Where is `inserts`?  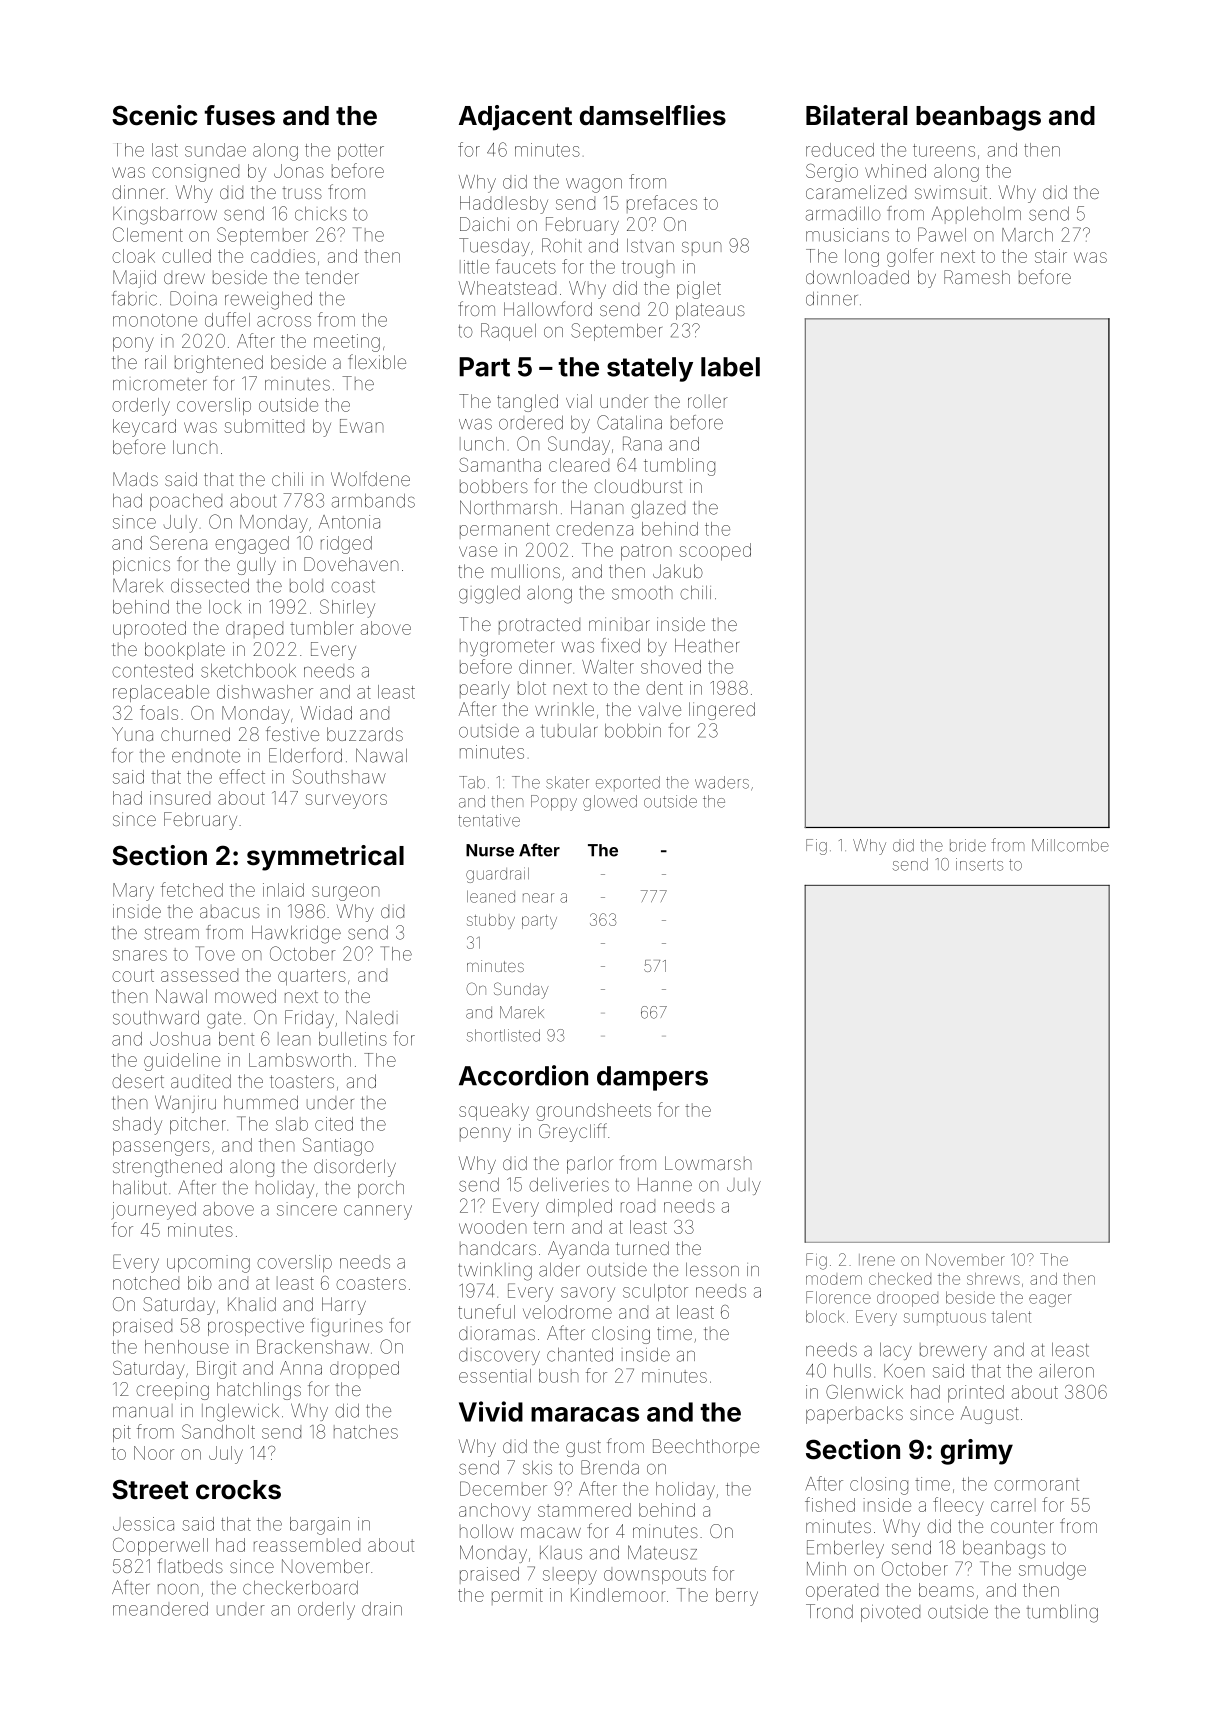
inserts is located at coordinates (979, 864).
